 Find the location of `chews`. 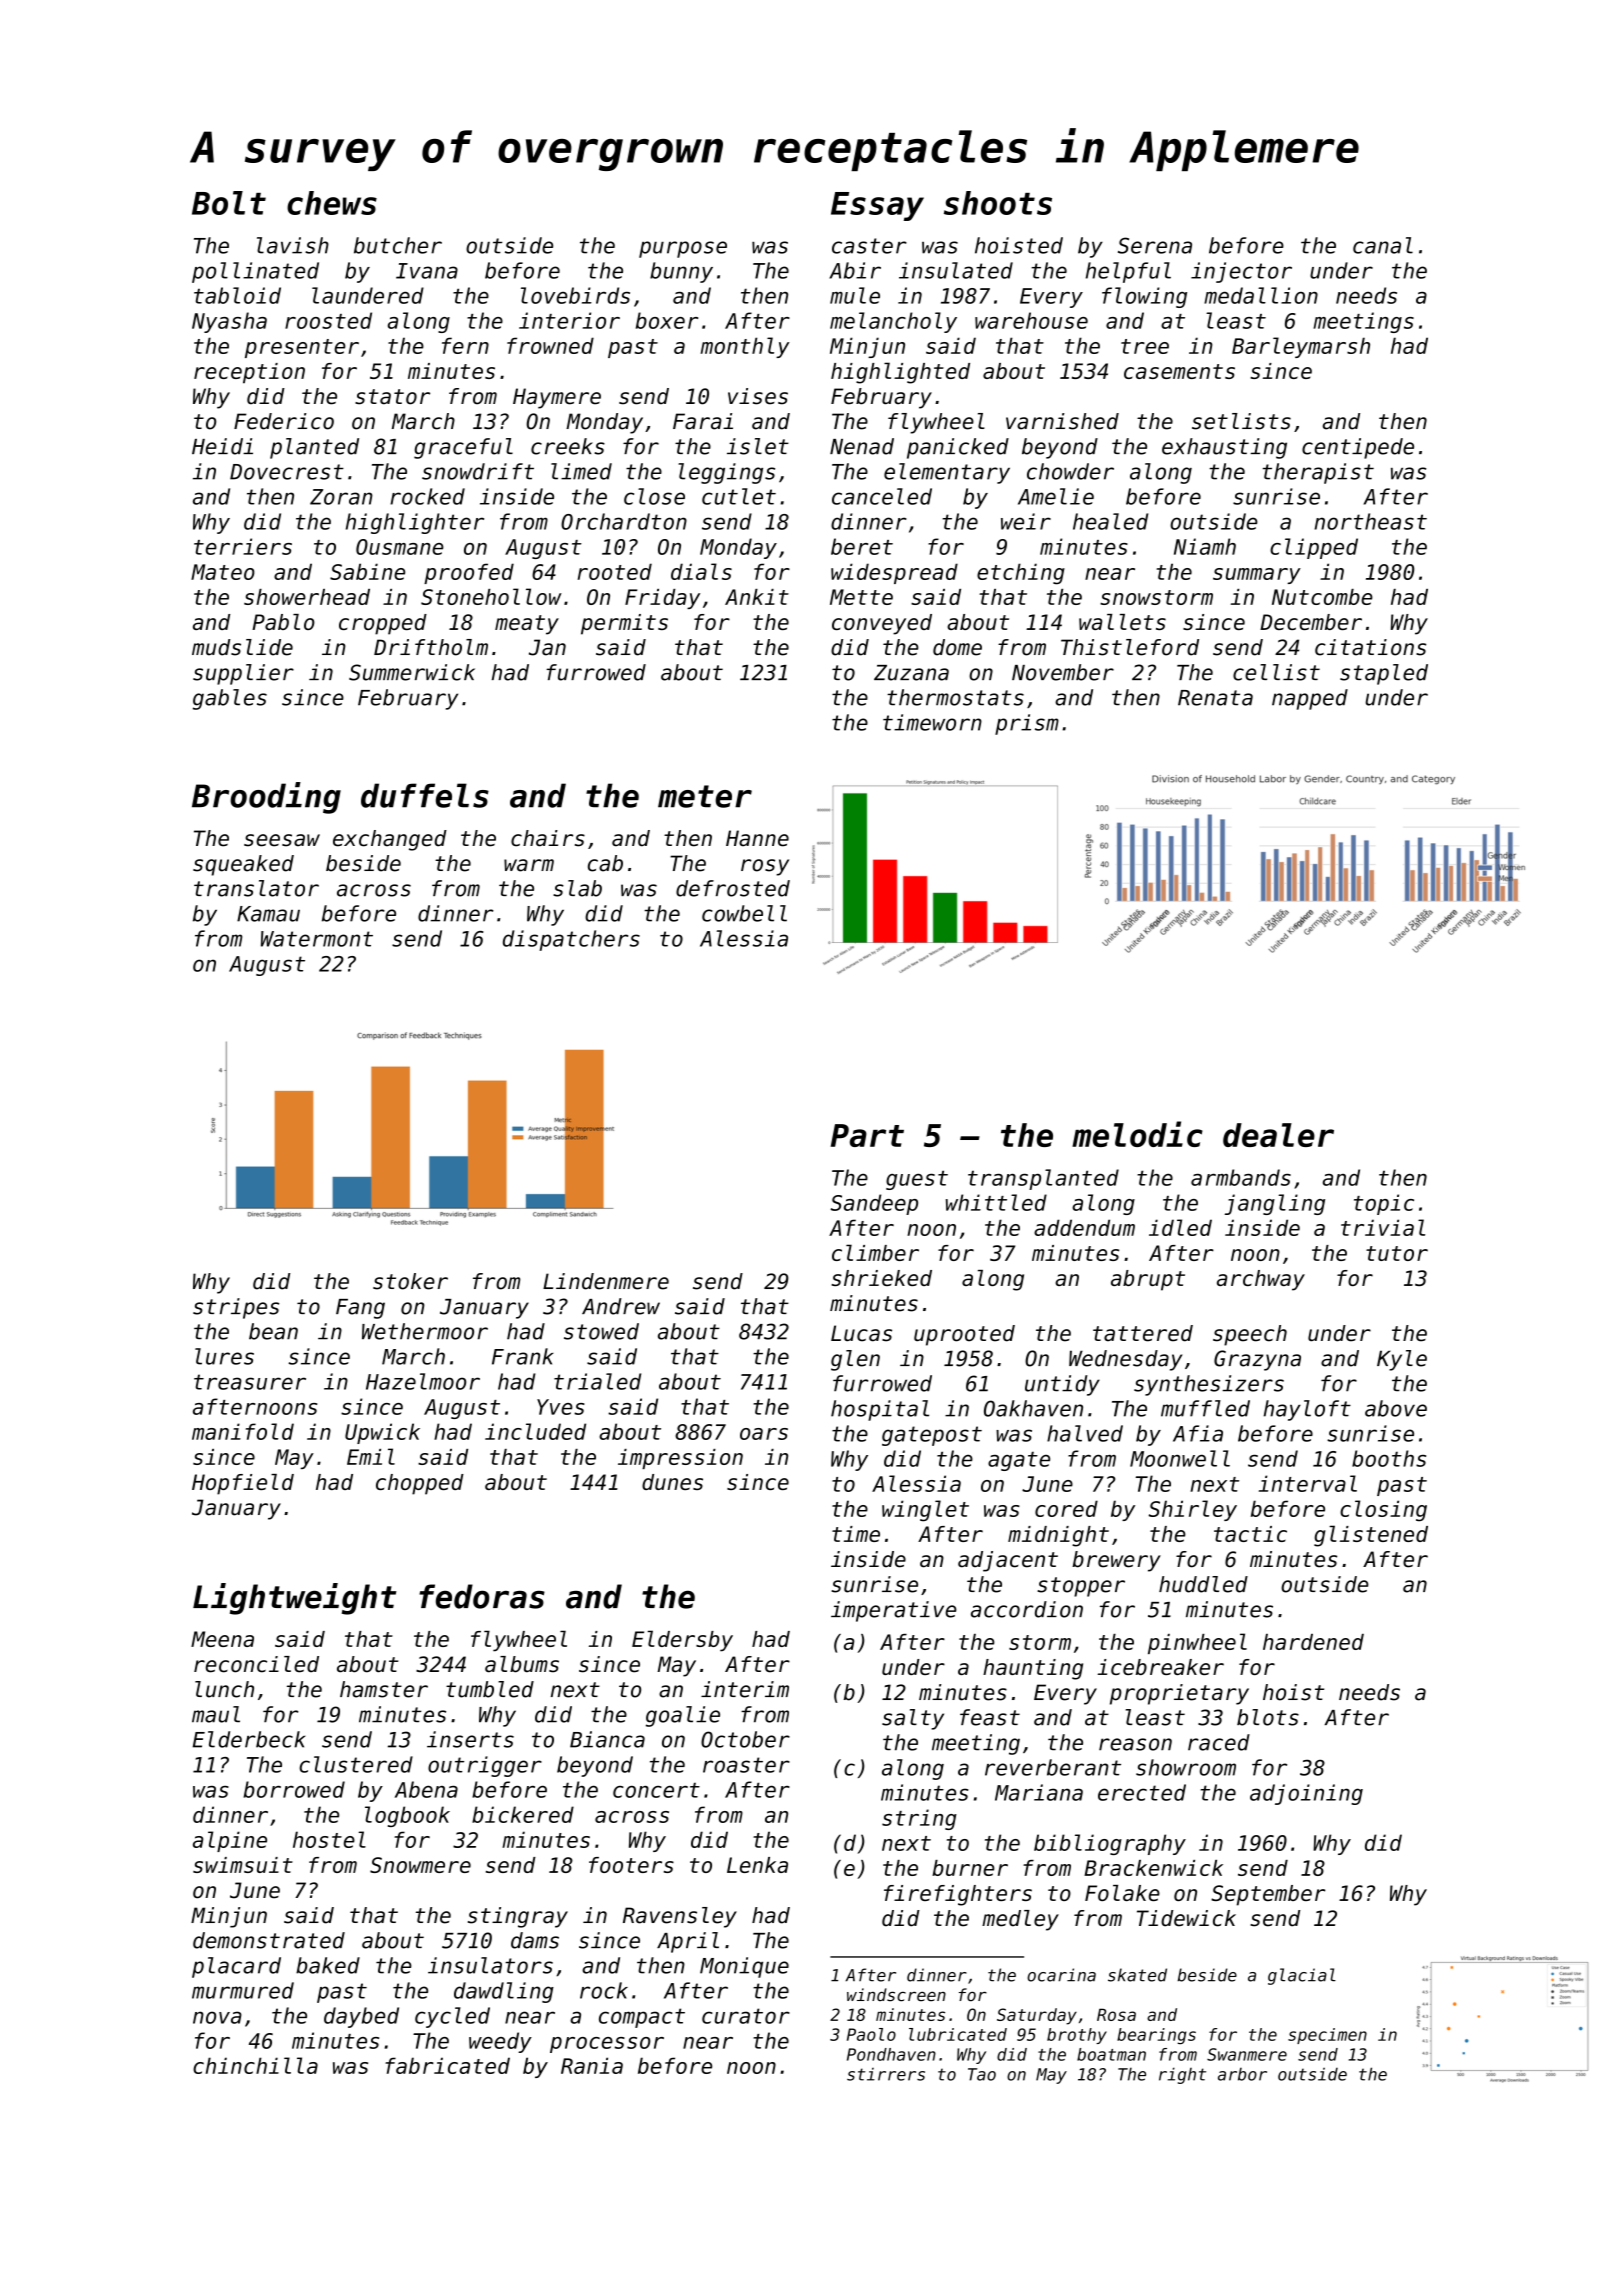

chews is located at coordinates (332, 203).
